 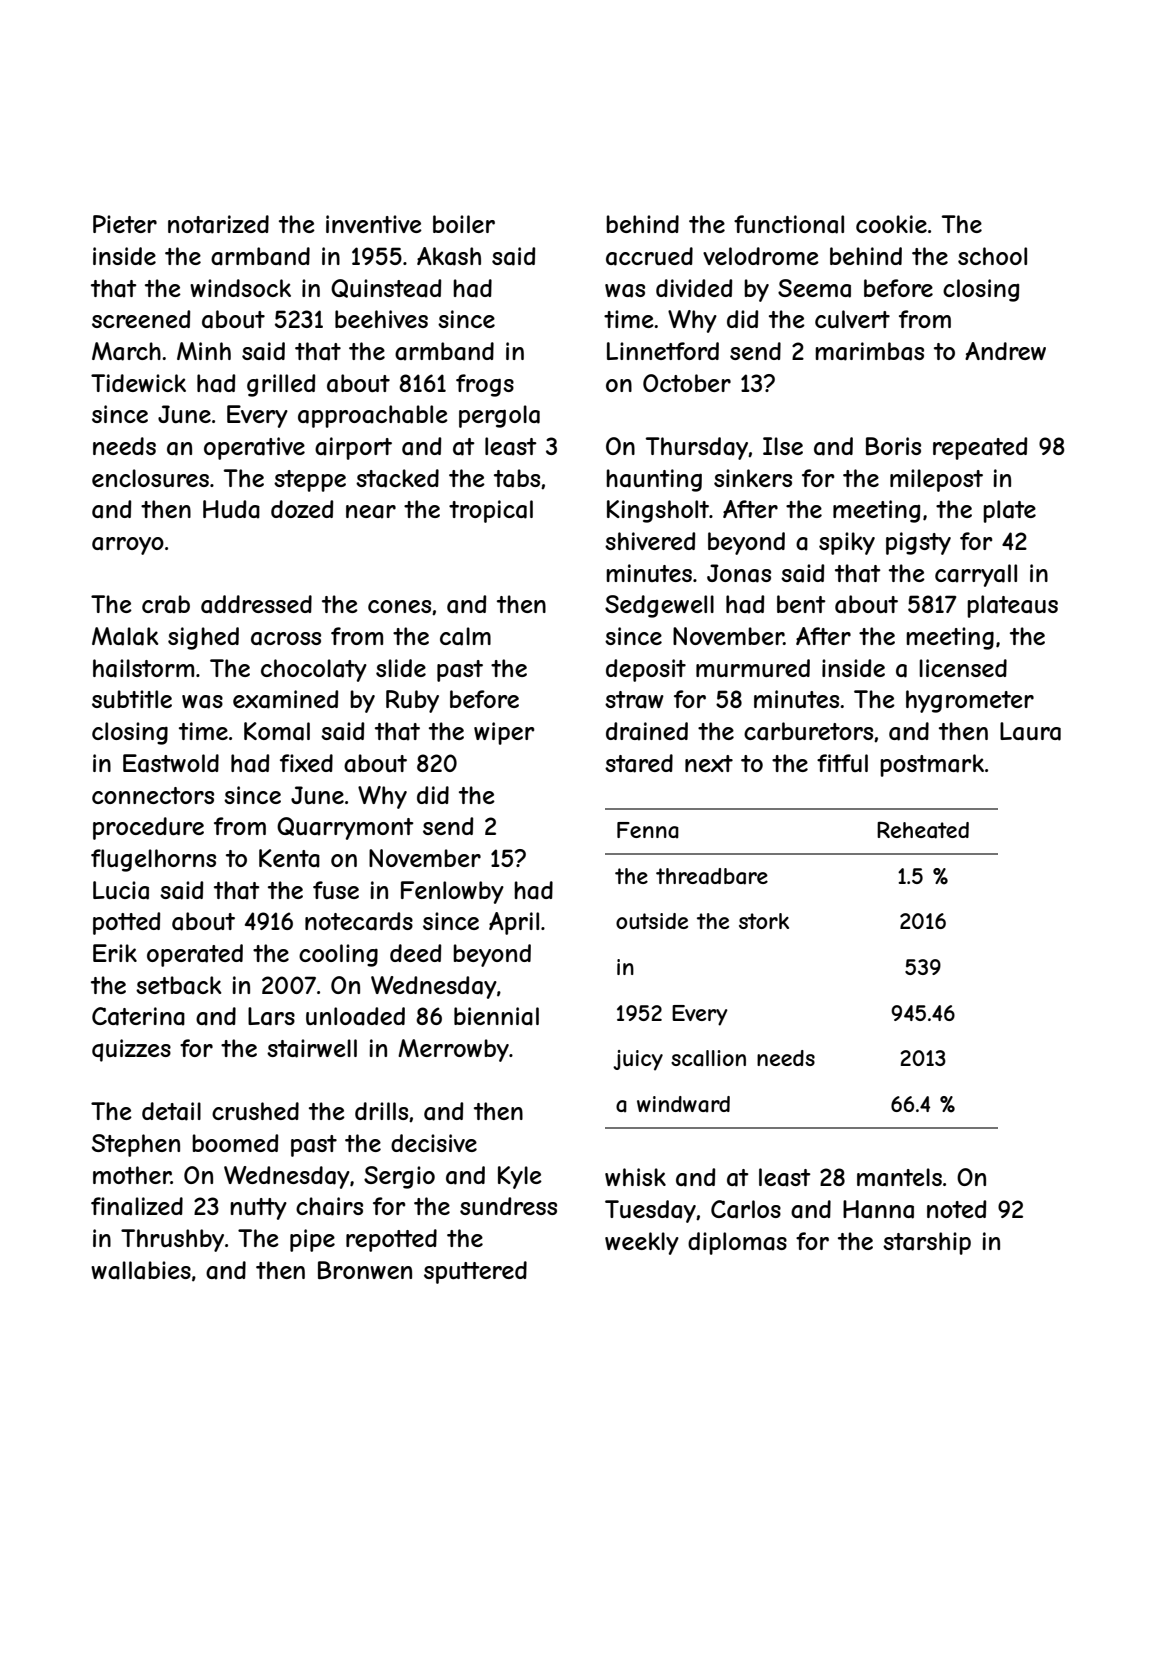 What do you see at coordinates (891, 224) in the screenshot?
I see `cookie` at bounding box center [891, 224].
